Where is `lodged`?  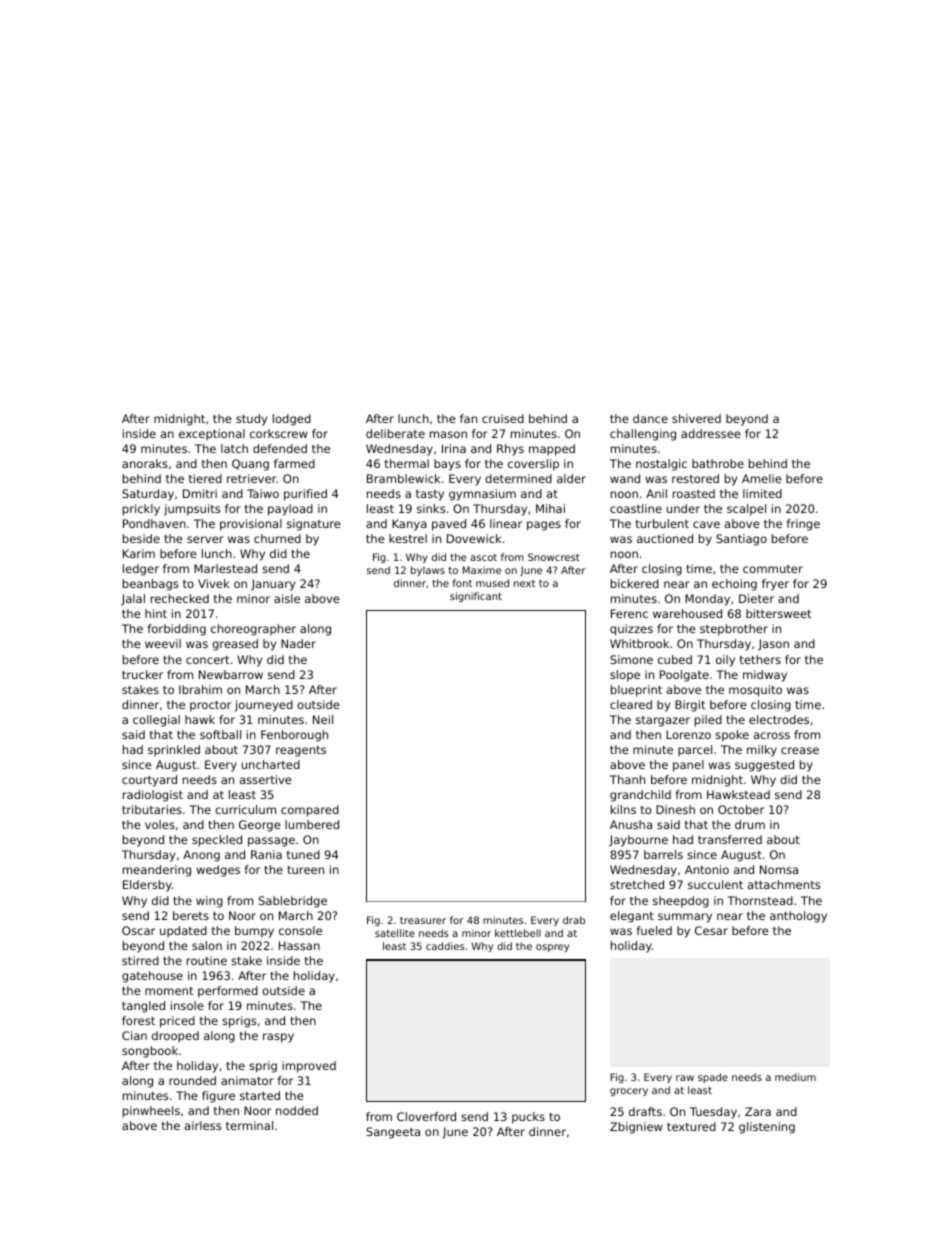
lodged is located at coordinates (292, 420).
